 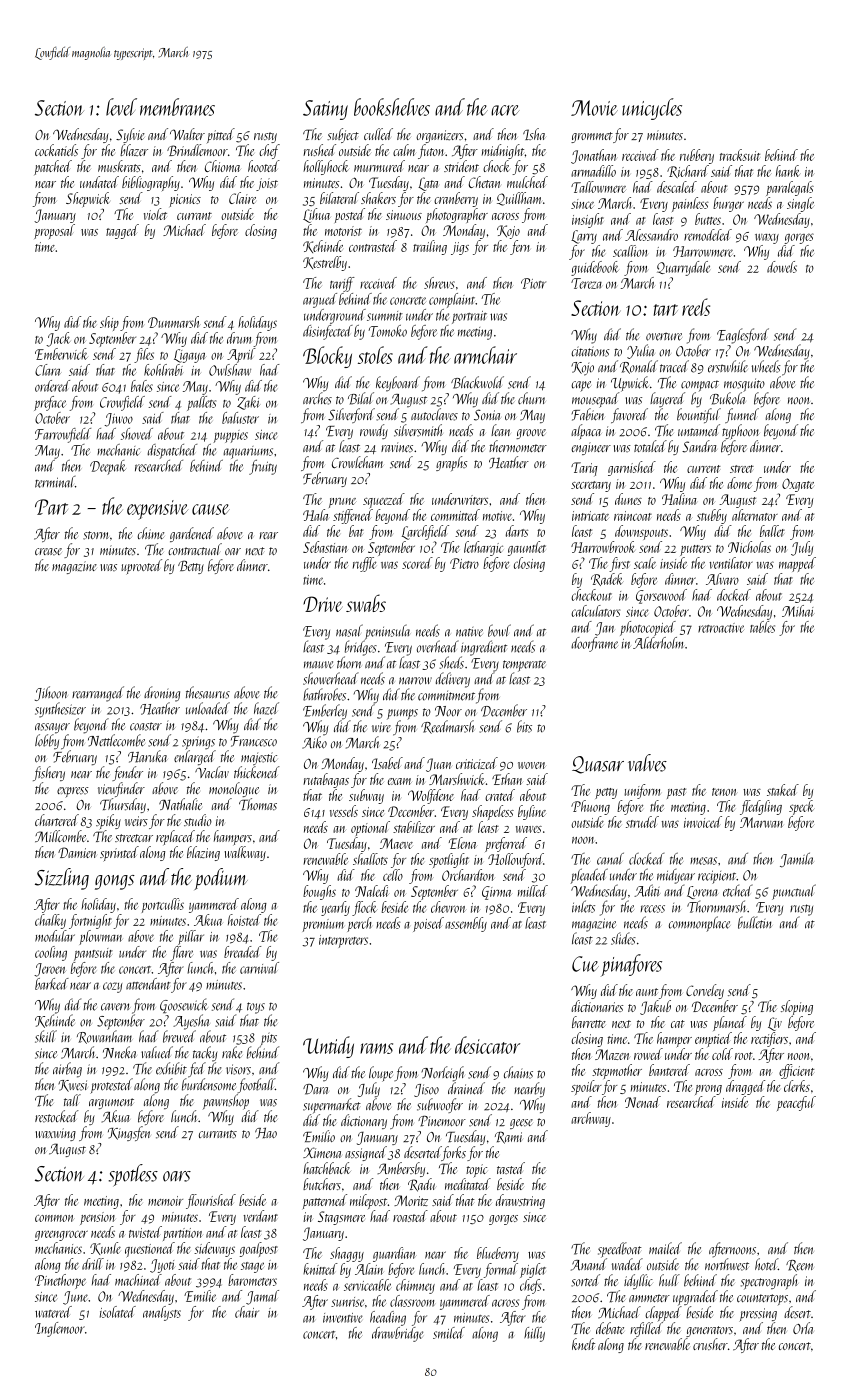 What do you see at coordinates (162, 1313) in the screenshot?
I see `analysts` at bounding box center [162, 1313].
